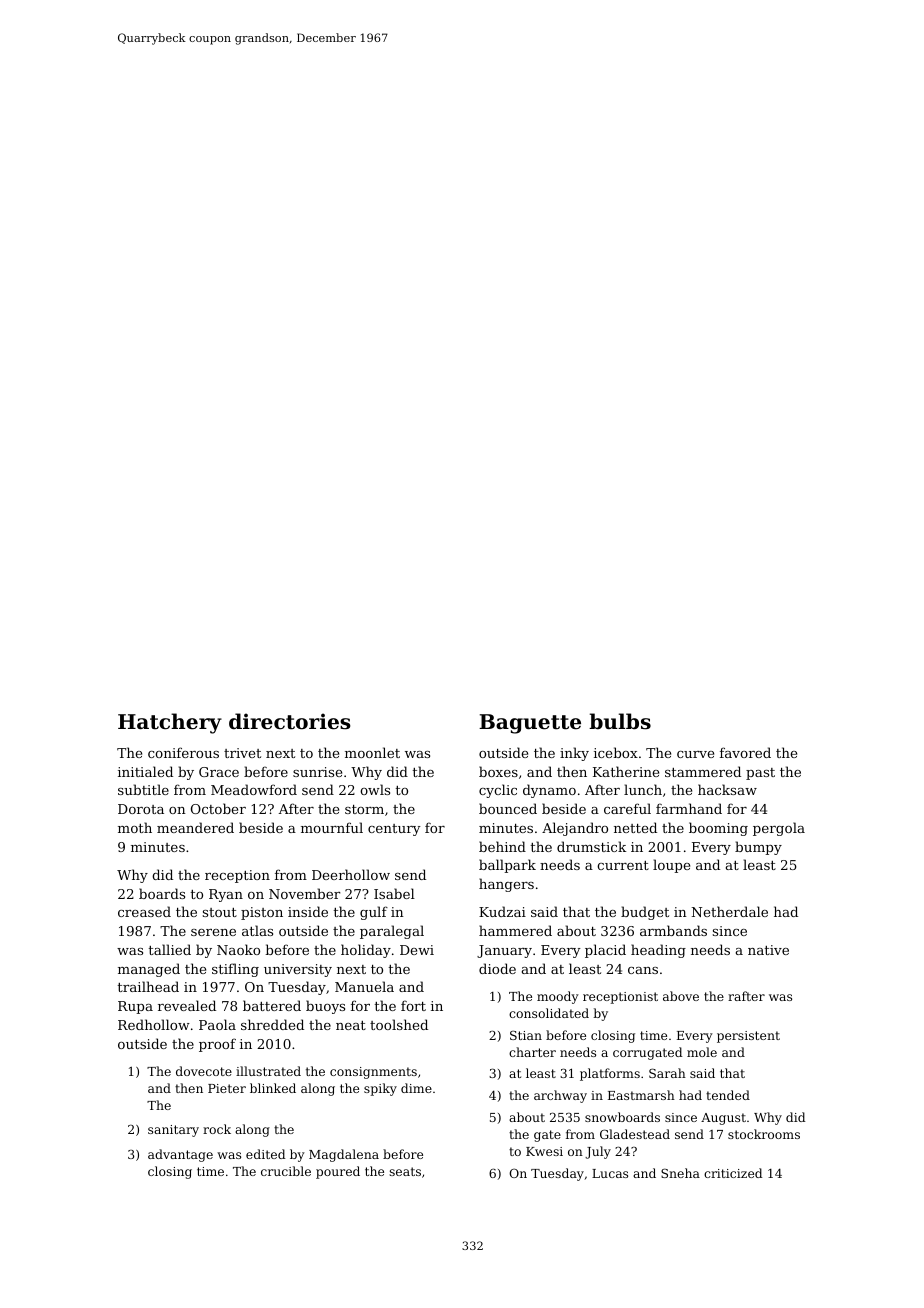  I want to click on Lucas, so click(610, 1173).
